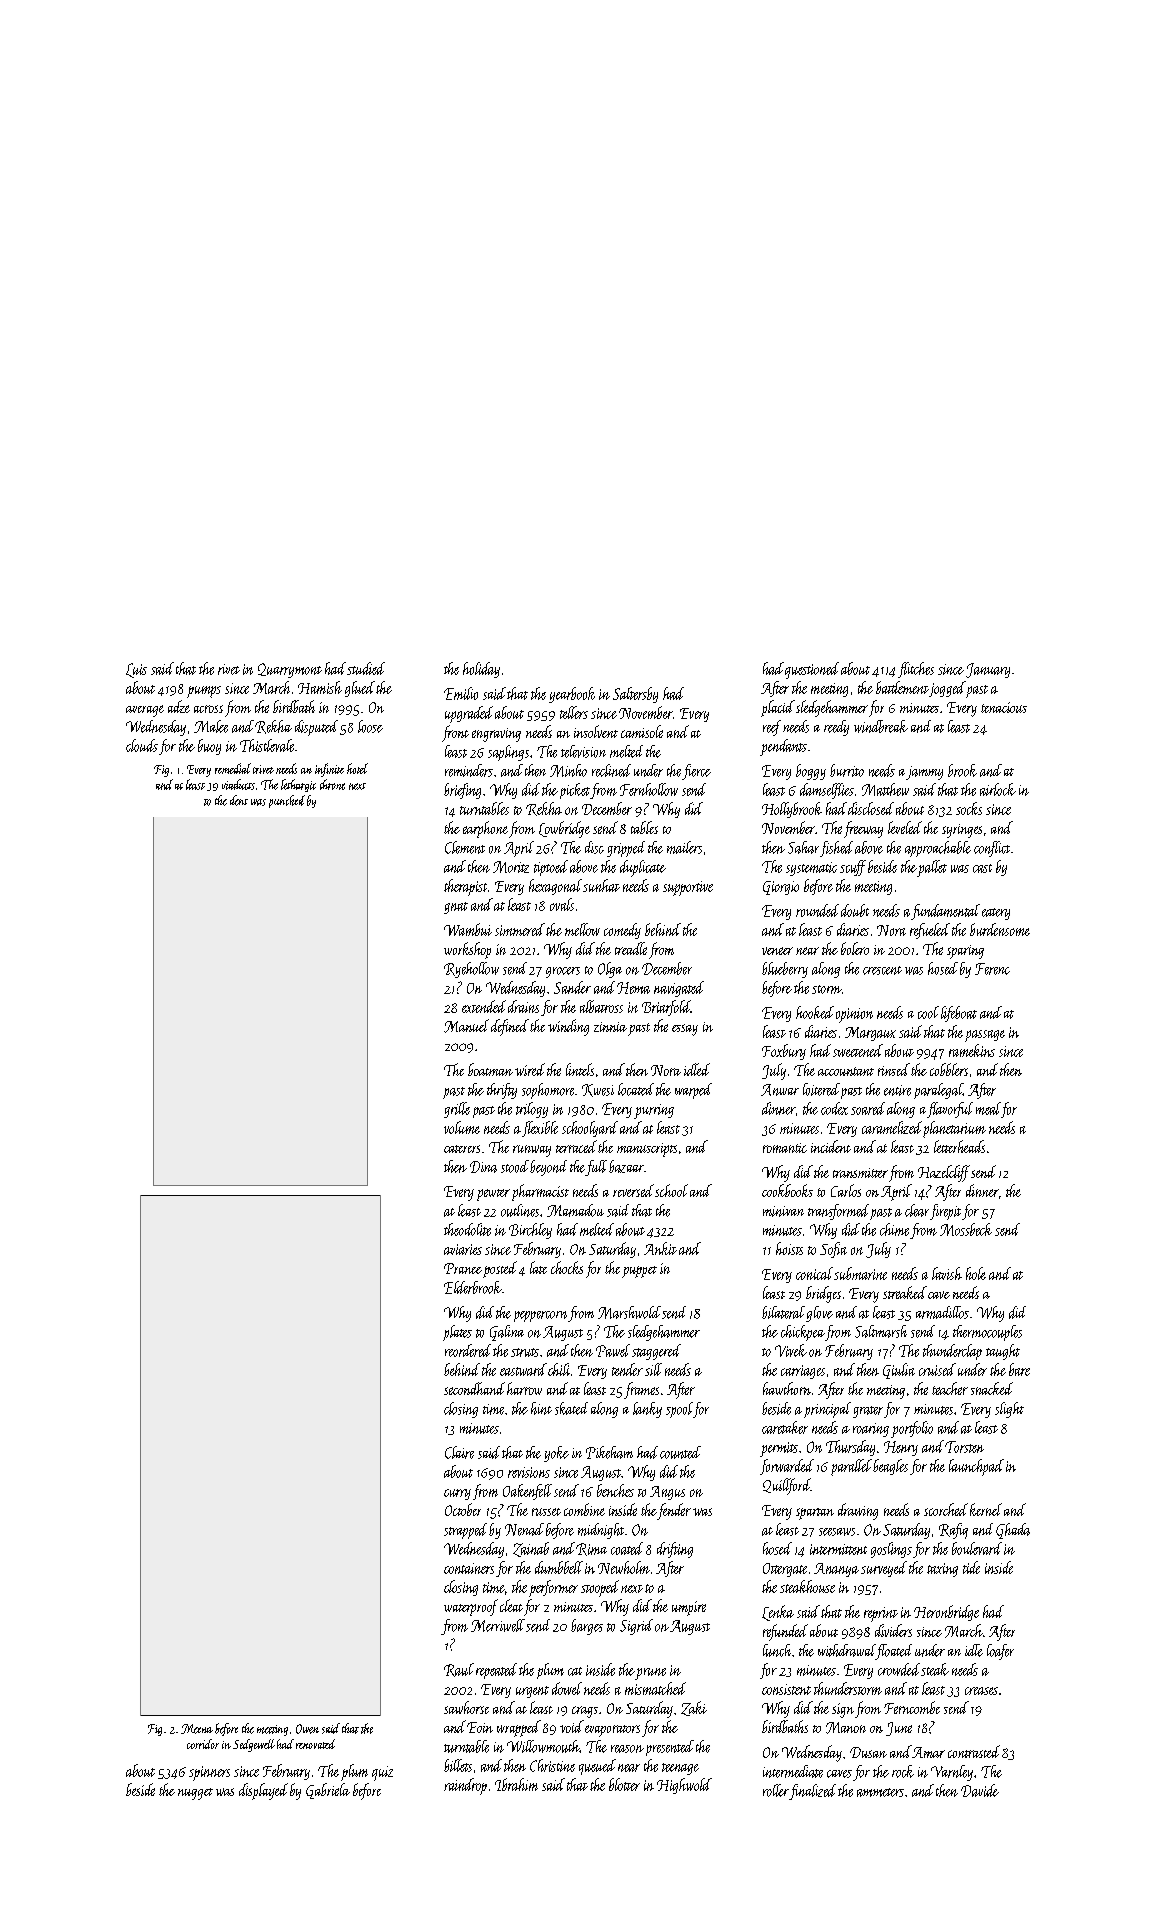 Image resolution: width=1157 pixels, height=1906 pixels. What do you see at coordinates (540, 1129) in the document?
I see `flexible` at bounding box center [540, 1129].
